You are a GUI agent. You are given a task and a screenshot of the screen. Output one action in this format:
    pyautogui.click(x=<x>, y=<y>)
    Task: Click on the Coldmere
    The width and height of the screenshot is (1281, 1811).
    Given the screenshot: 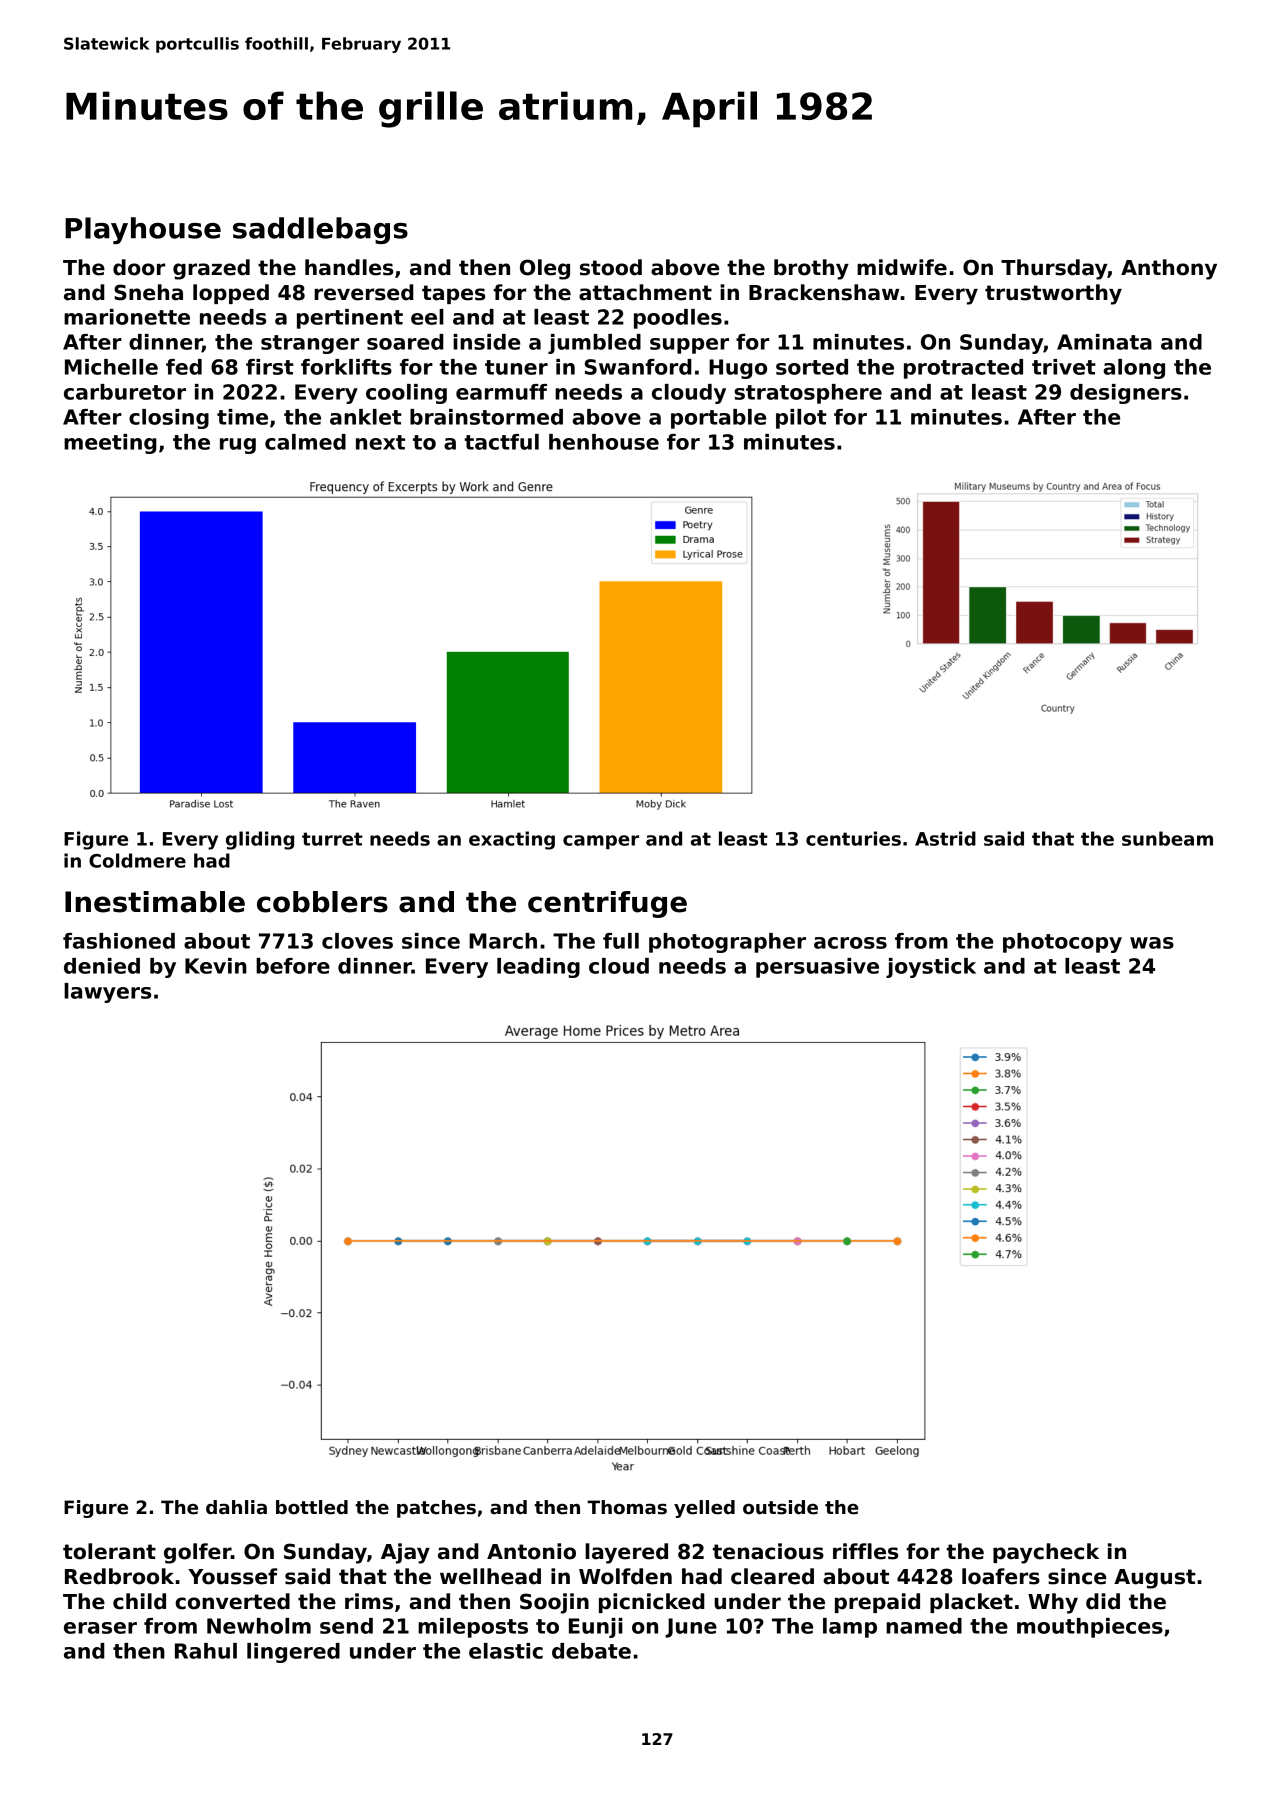 What is the action you would take?
    pyautogui.click(x=137, y=860)
